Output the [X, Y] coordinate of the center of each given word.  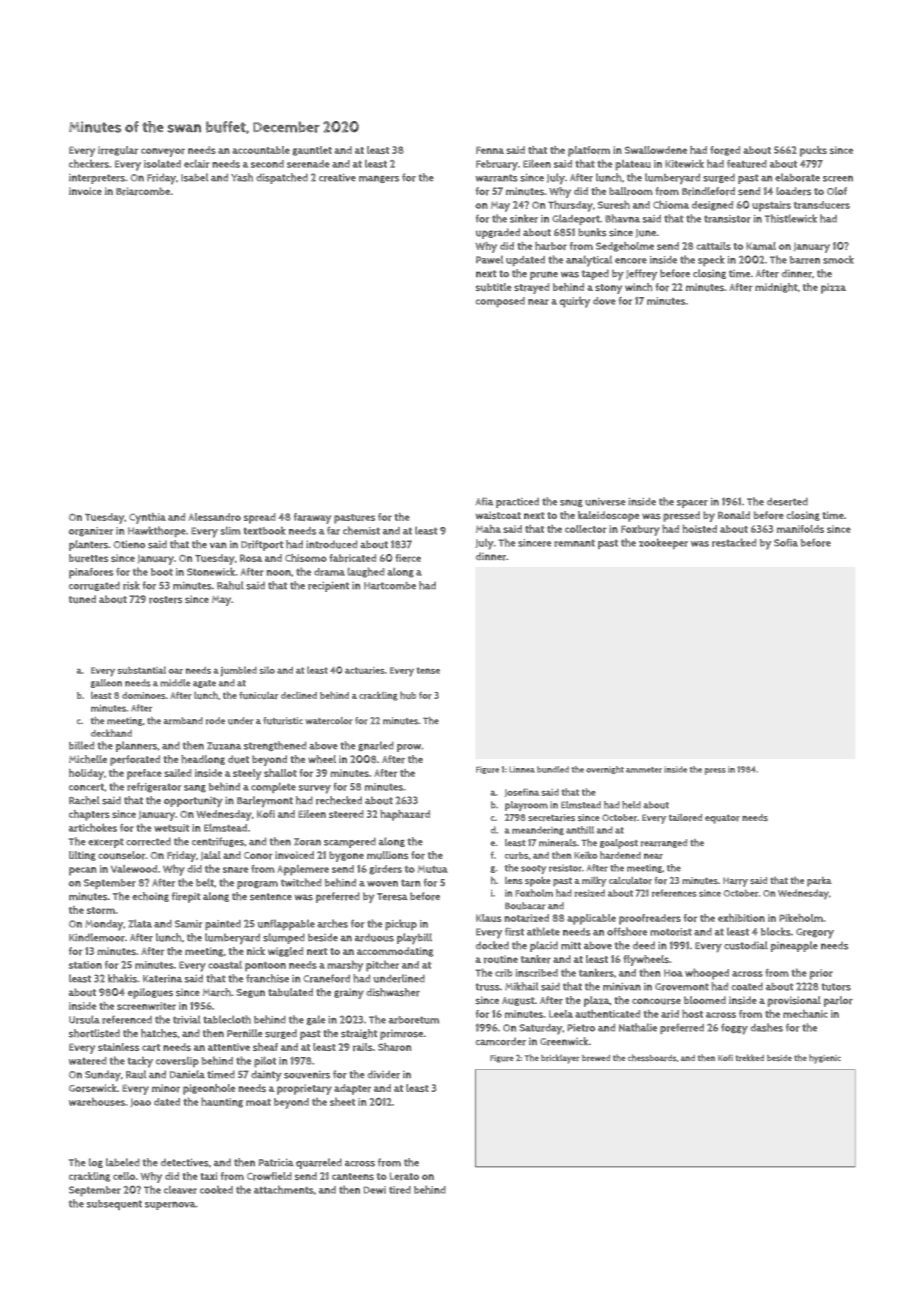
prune [544, 275]
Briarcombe [143, 191]
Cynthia [147, 518]
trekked [750, 1057]
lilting [82, 856]
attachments [284, 1189]
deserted [787, 502]
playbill [414, 938]
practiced [517, 503]
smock [838, 259]
